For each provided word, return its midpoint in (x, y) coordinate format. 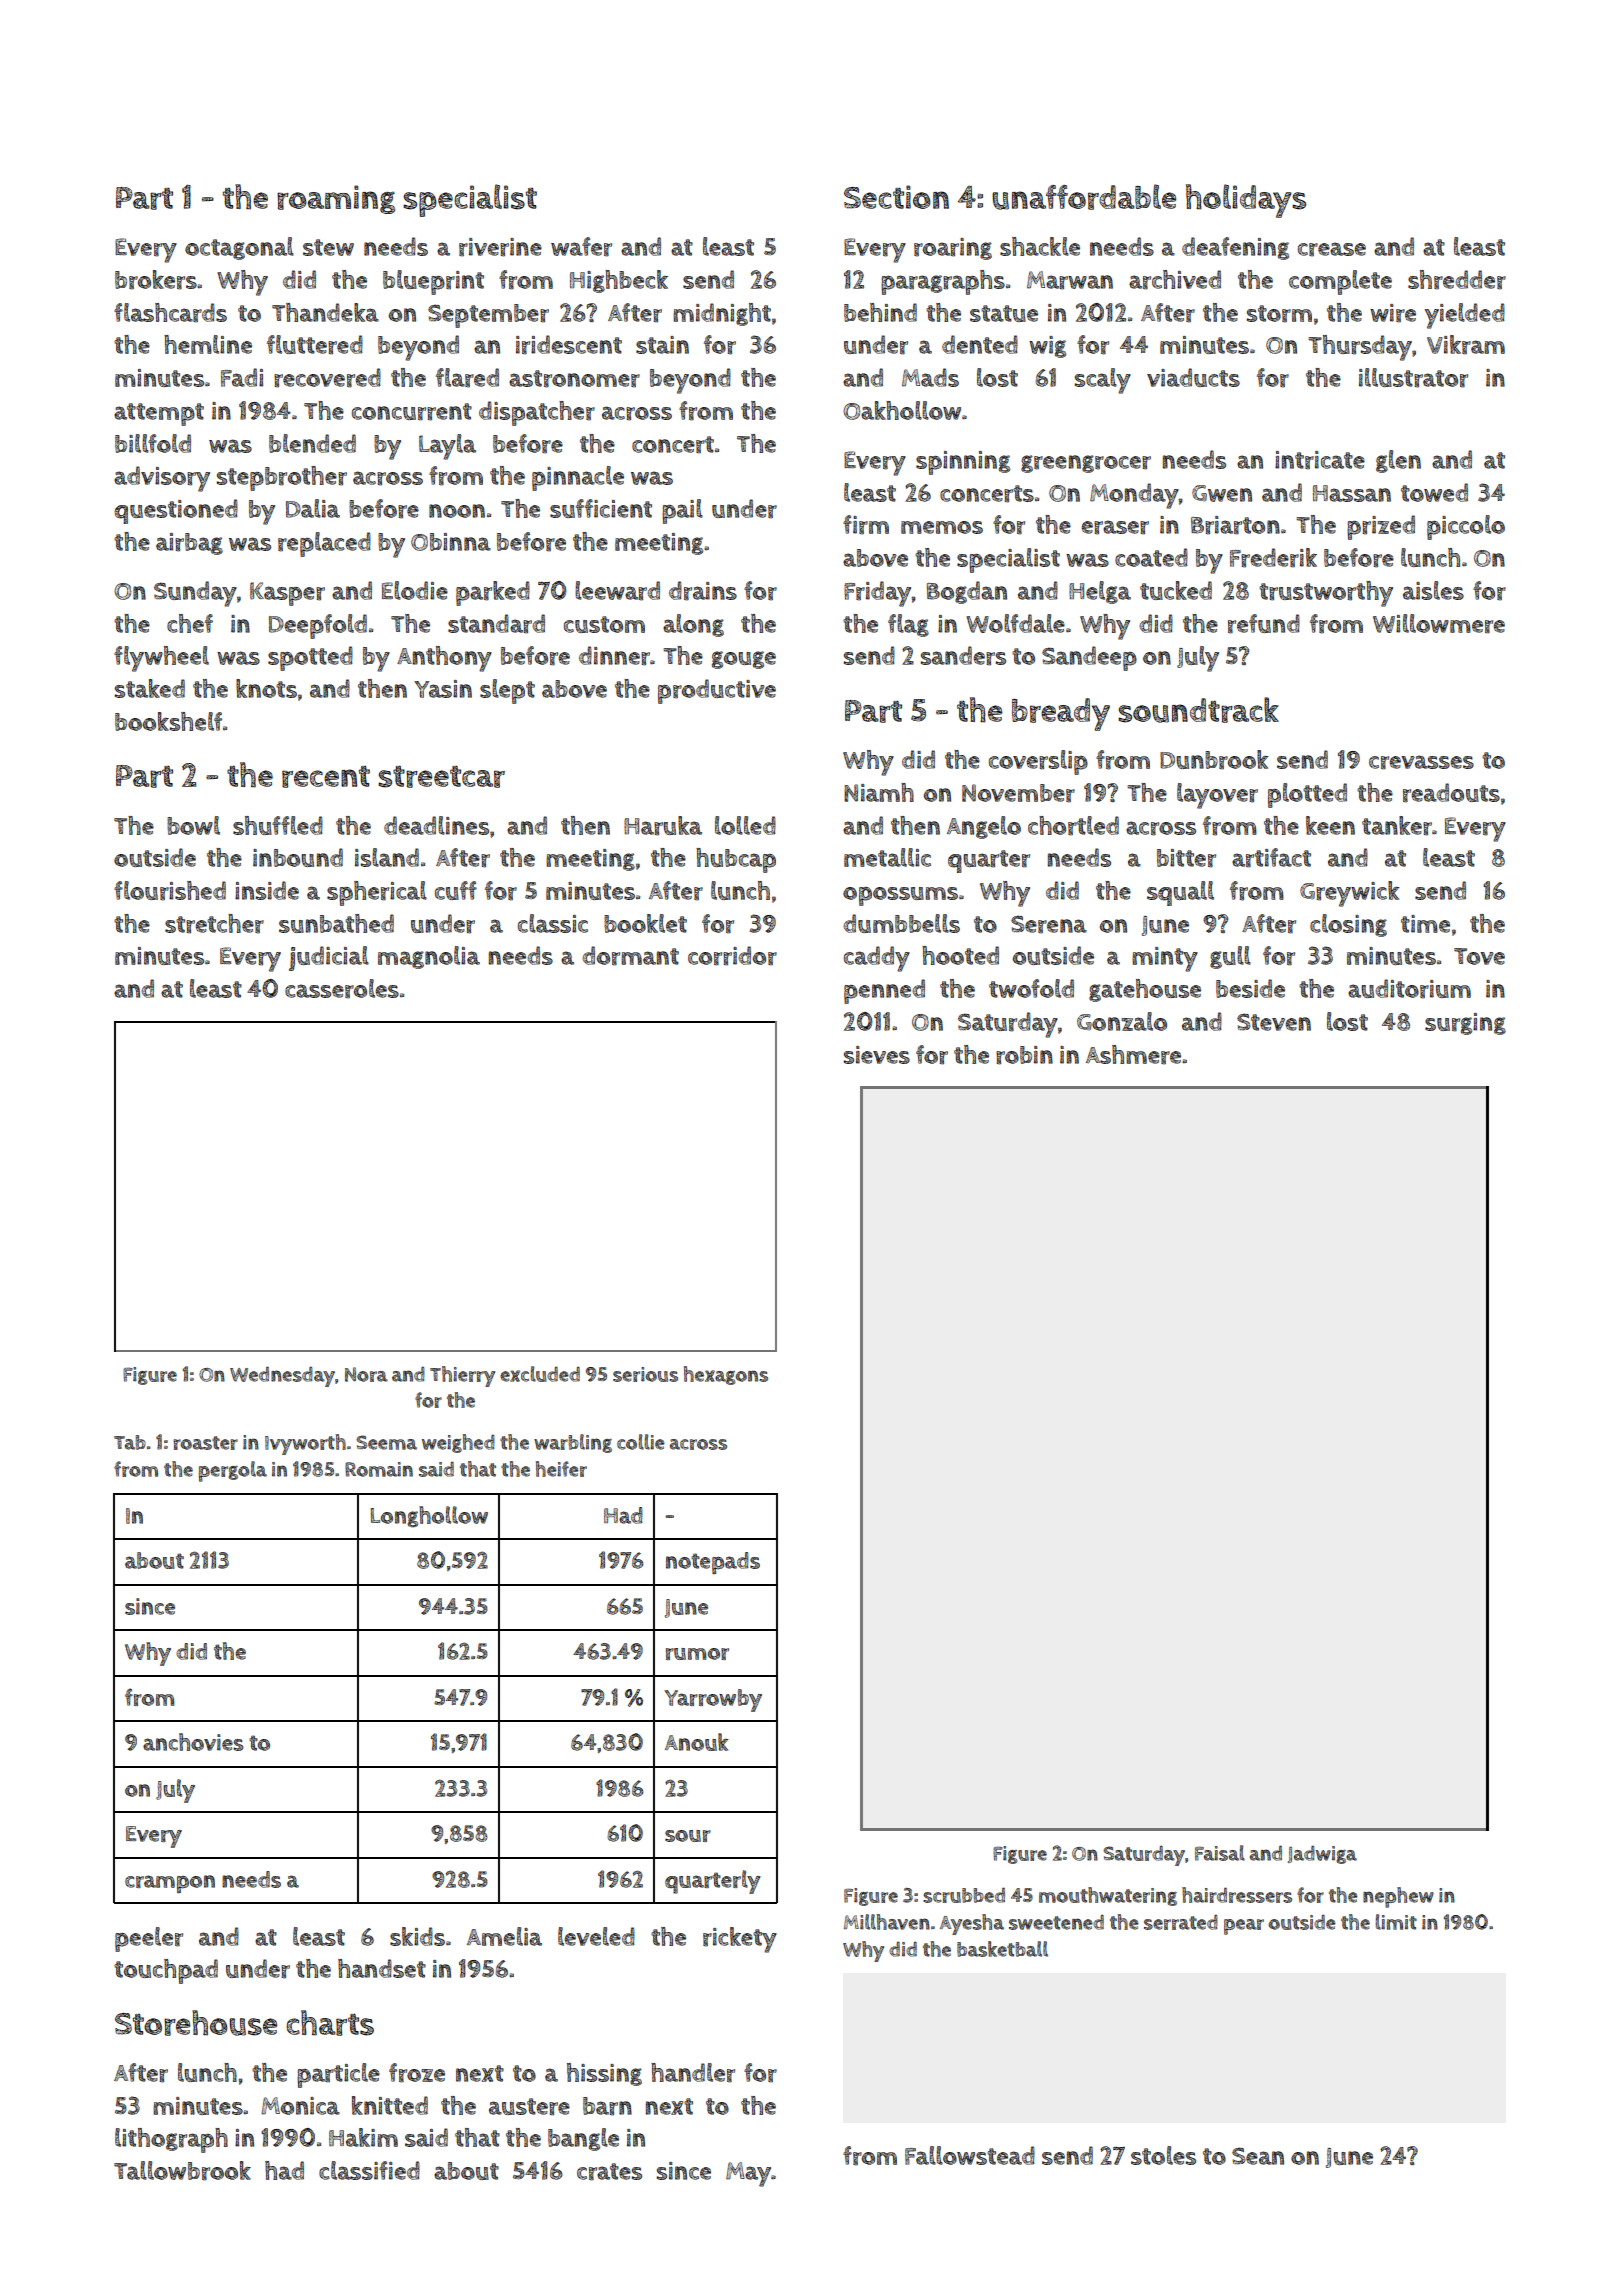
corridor (732, 956)
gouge (744, 660)
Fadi (242, 377)
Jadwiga (1322, 1855)
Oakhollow (902, 410)
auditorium (1409, 989)
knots (266, 688)
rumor (697, 1654)
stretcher (214, 924)
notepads (713, 1563)
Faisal (1220, 1853)
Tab (130, 1442)
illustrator (1413, 378)
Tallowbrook (182, 2171)
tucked (1176, 590)
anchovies (193, 1742)
